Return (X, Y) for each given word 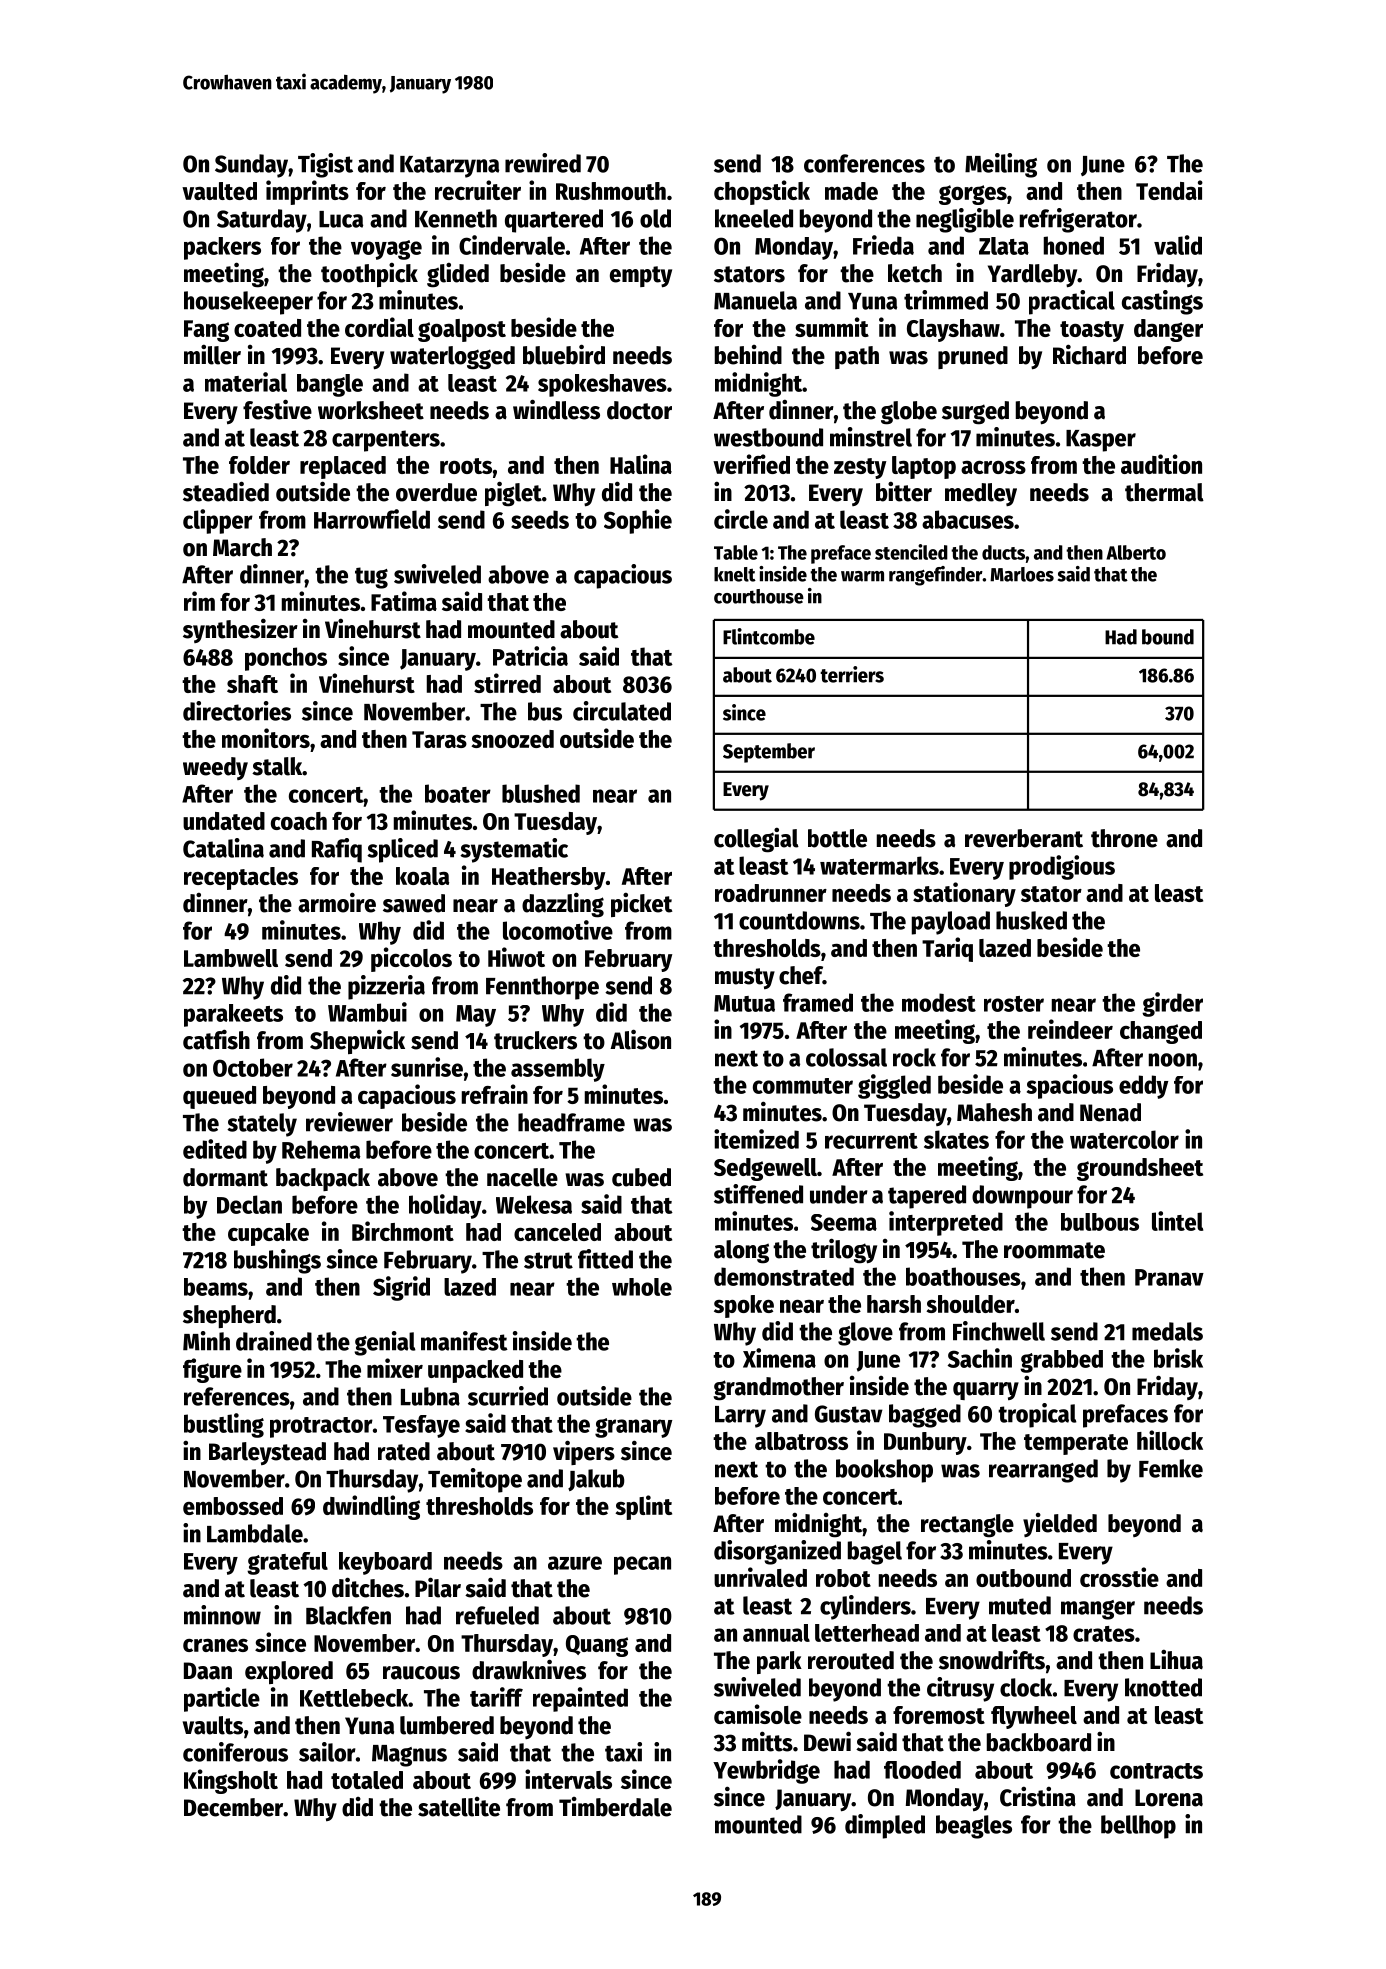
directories (237, 711)
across (993, 467)
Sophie (638, 521)
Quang (597, 1646)
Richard (1089, 354)
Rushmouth (611, 191)
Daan (208, 1671)
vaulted (219, 191)
